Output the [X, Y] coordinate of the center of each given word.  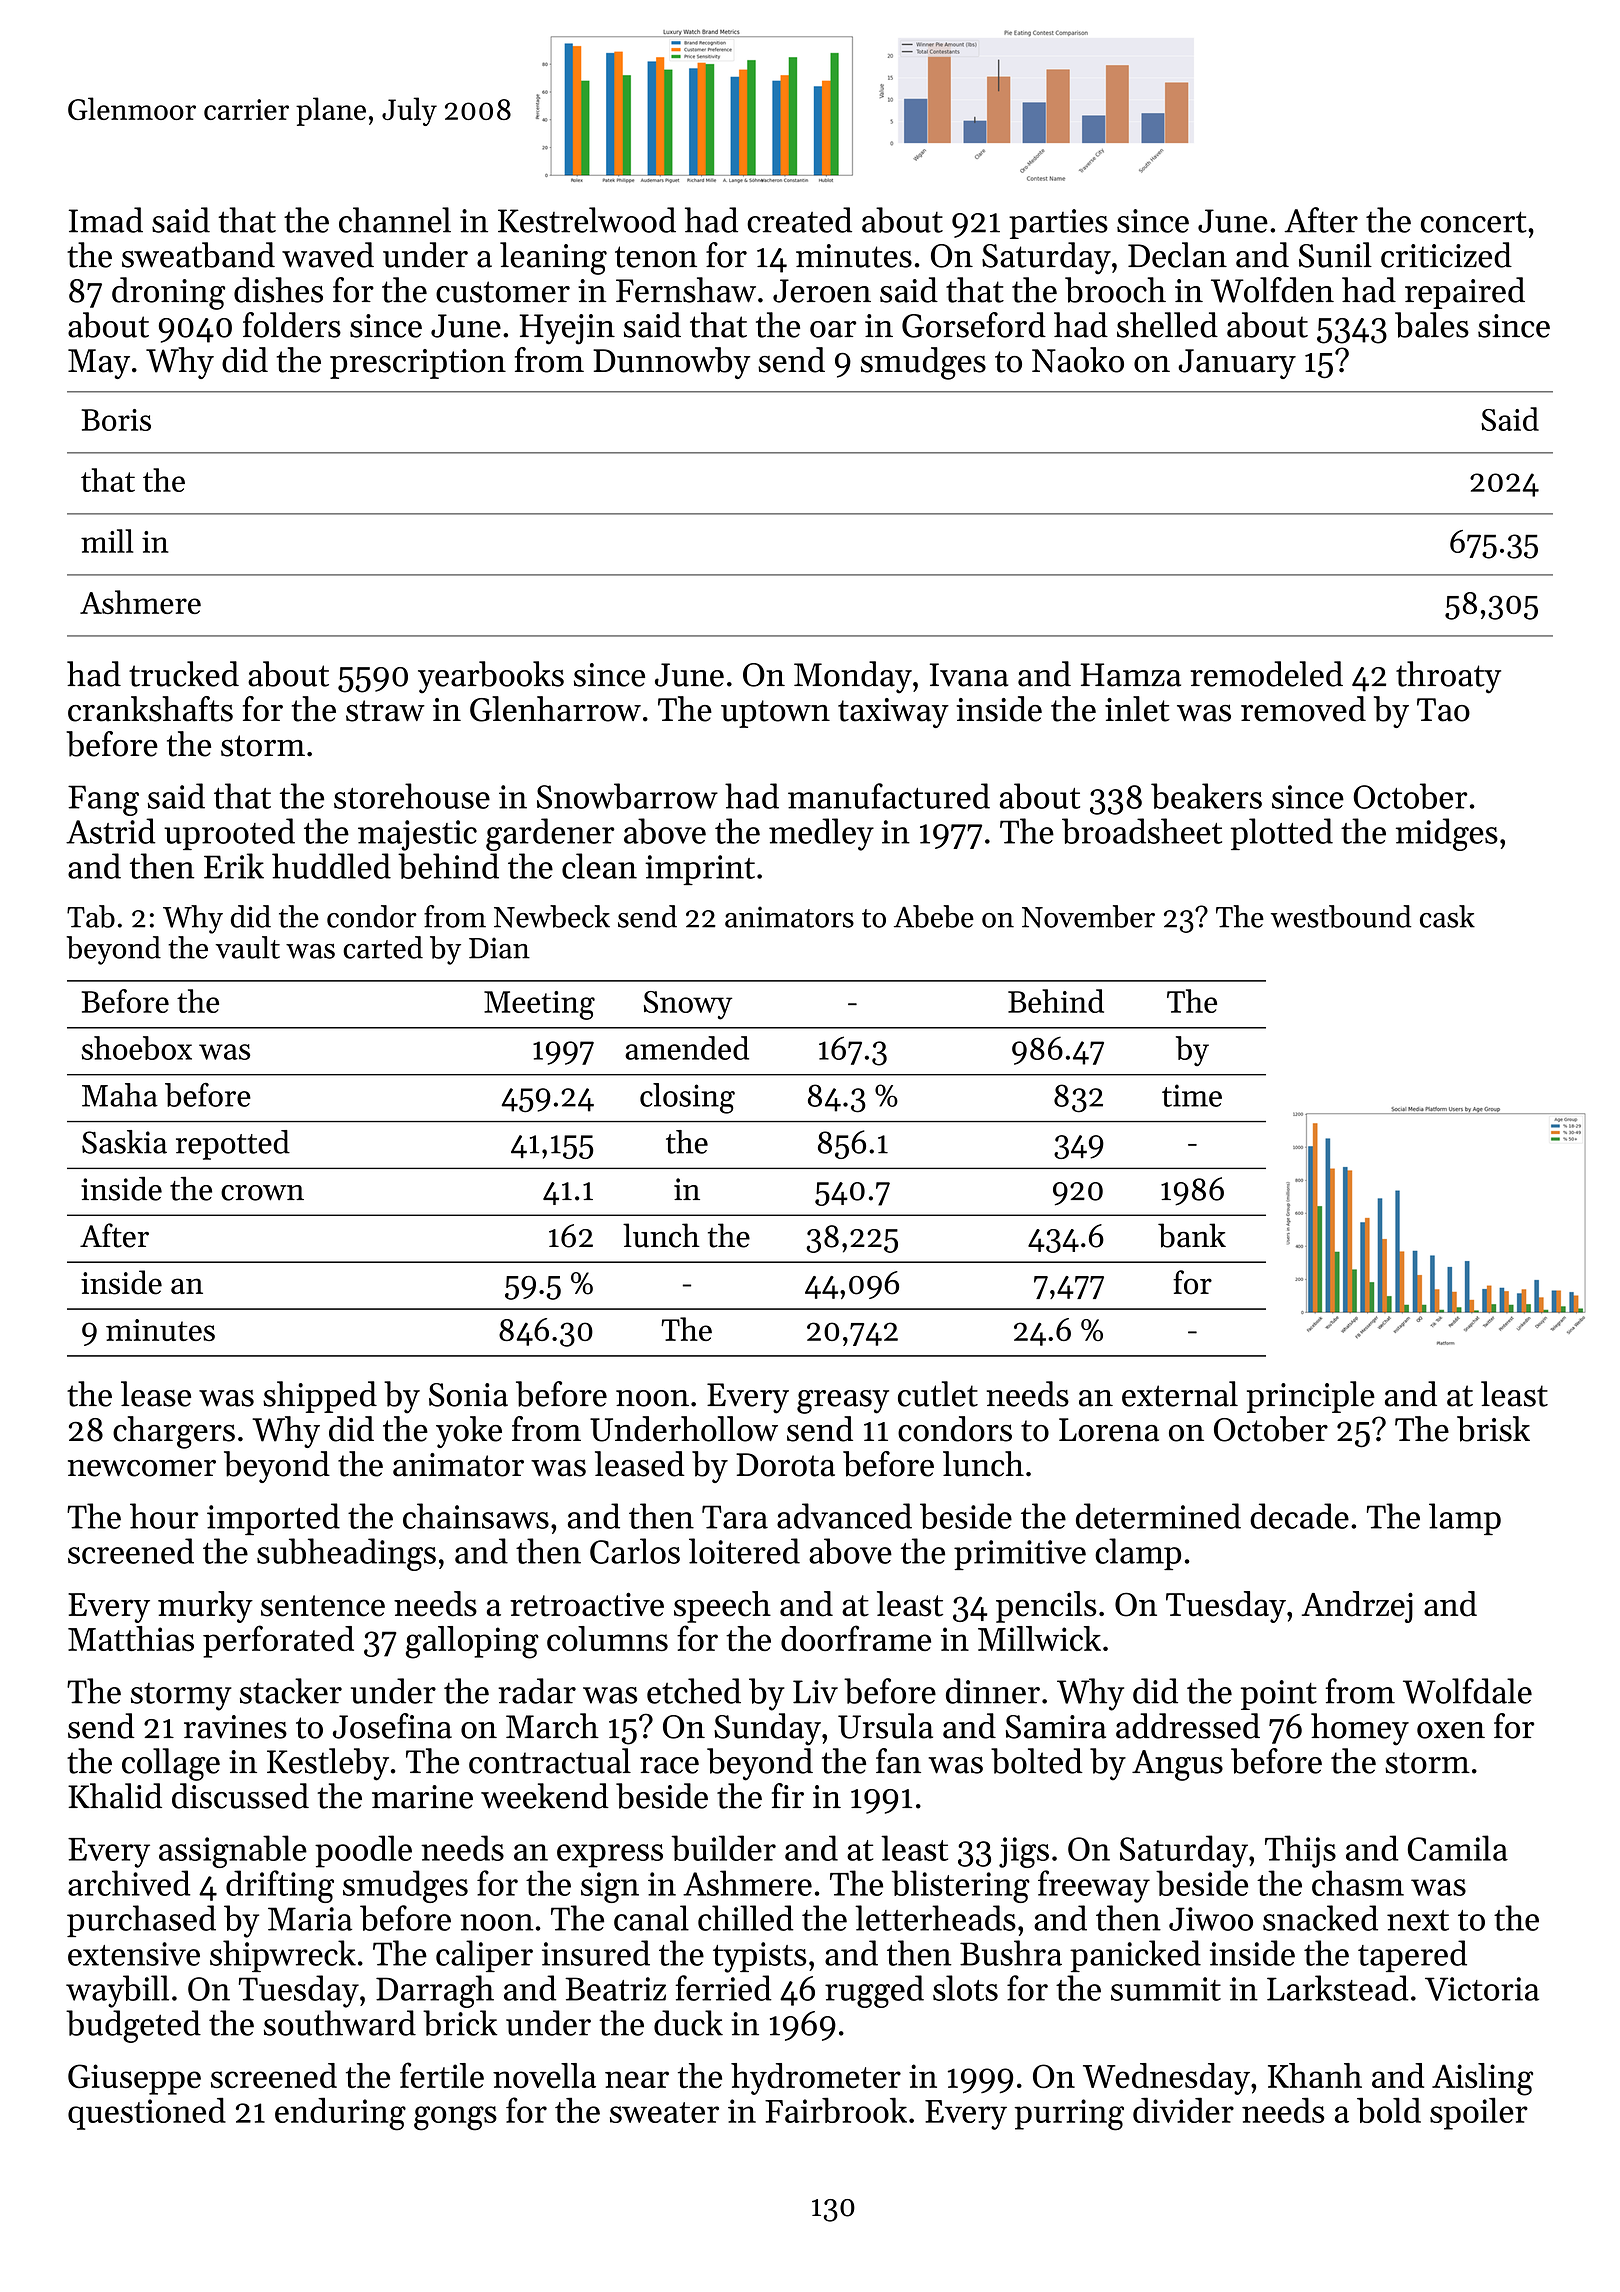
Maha [120, 1095]
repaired [1465, 293]
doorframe [856, 1638]
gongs [455, 2118]
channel [395, 220]
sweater [664, 2112]
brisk [1493, 1429]
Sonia [468, 1395]
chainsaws [476, 1516]
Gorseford [974, 325]
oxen [1451, 1730]
